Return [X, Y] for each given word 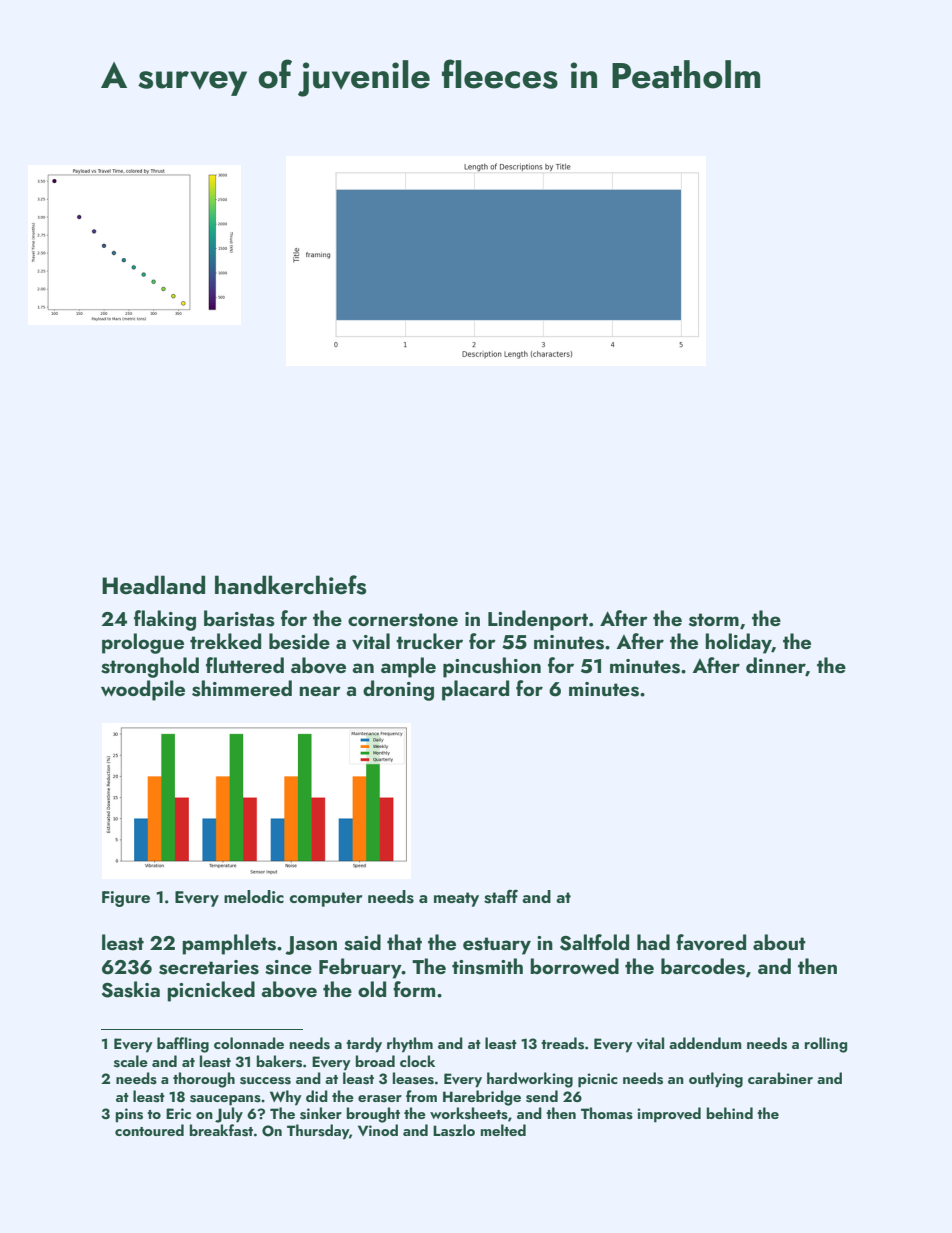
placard [475, 690]
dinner [776, 666]
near [320, 691]
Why [286, 1097]
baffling [183, 1045]
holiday [738, 643]
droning [398, 690]
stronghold [150, 667]
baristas [239, 618]
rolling [826, 1045]
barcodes [703, 966]
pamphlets [229, 944]
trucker [429, 641]
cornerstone [403, 620]
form [414, 989]
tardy [364, 1045]
